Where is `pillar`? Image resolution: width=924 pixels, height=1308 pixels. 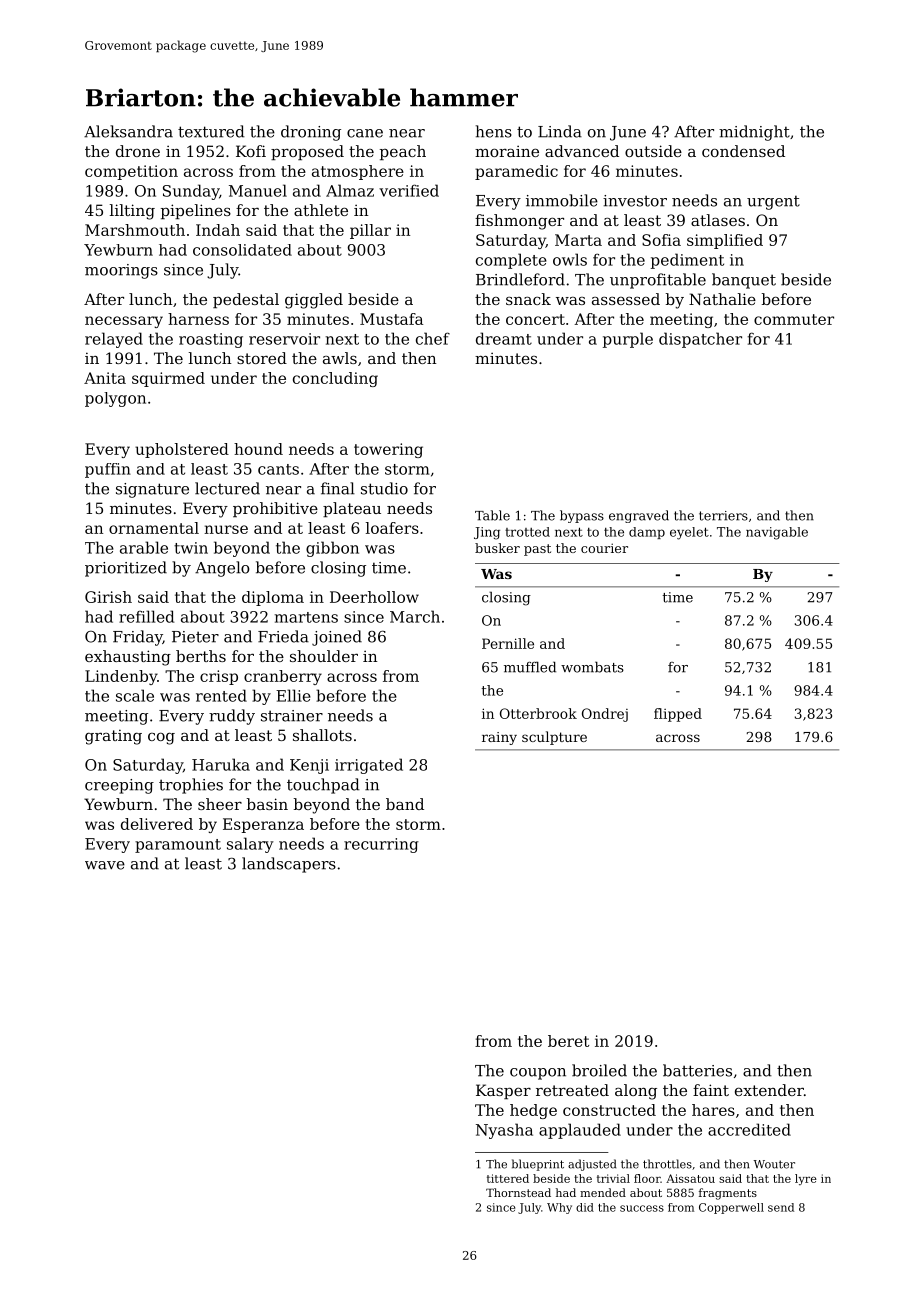 pillar is located at coordinates (370, 231).
